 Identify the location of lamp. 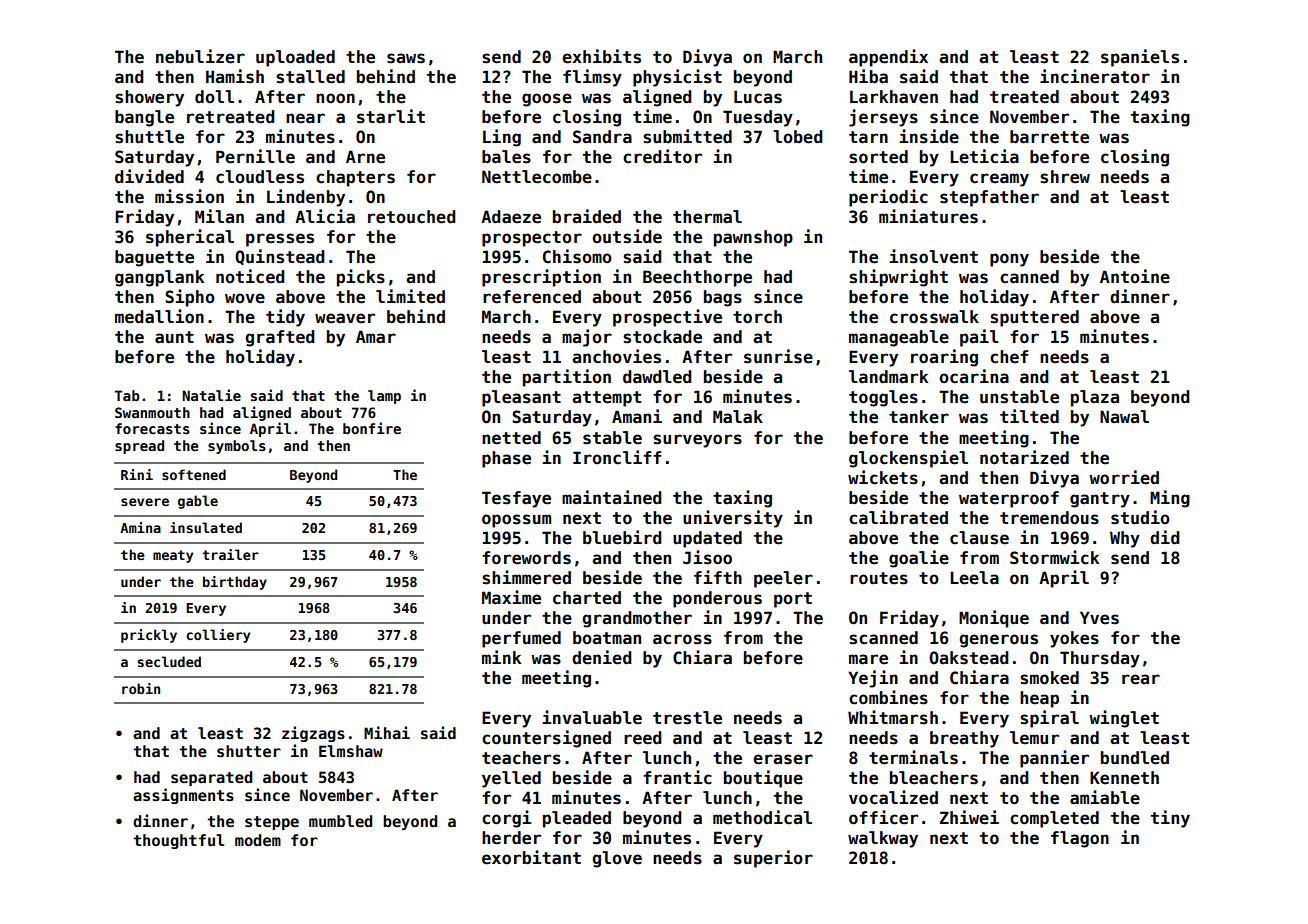
(384, 397).
